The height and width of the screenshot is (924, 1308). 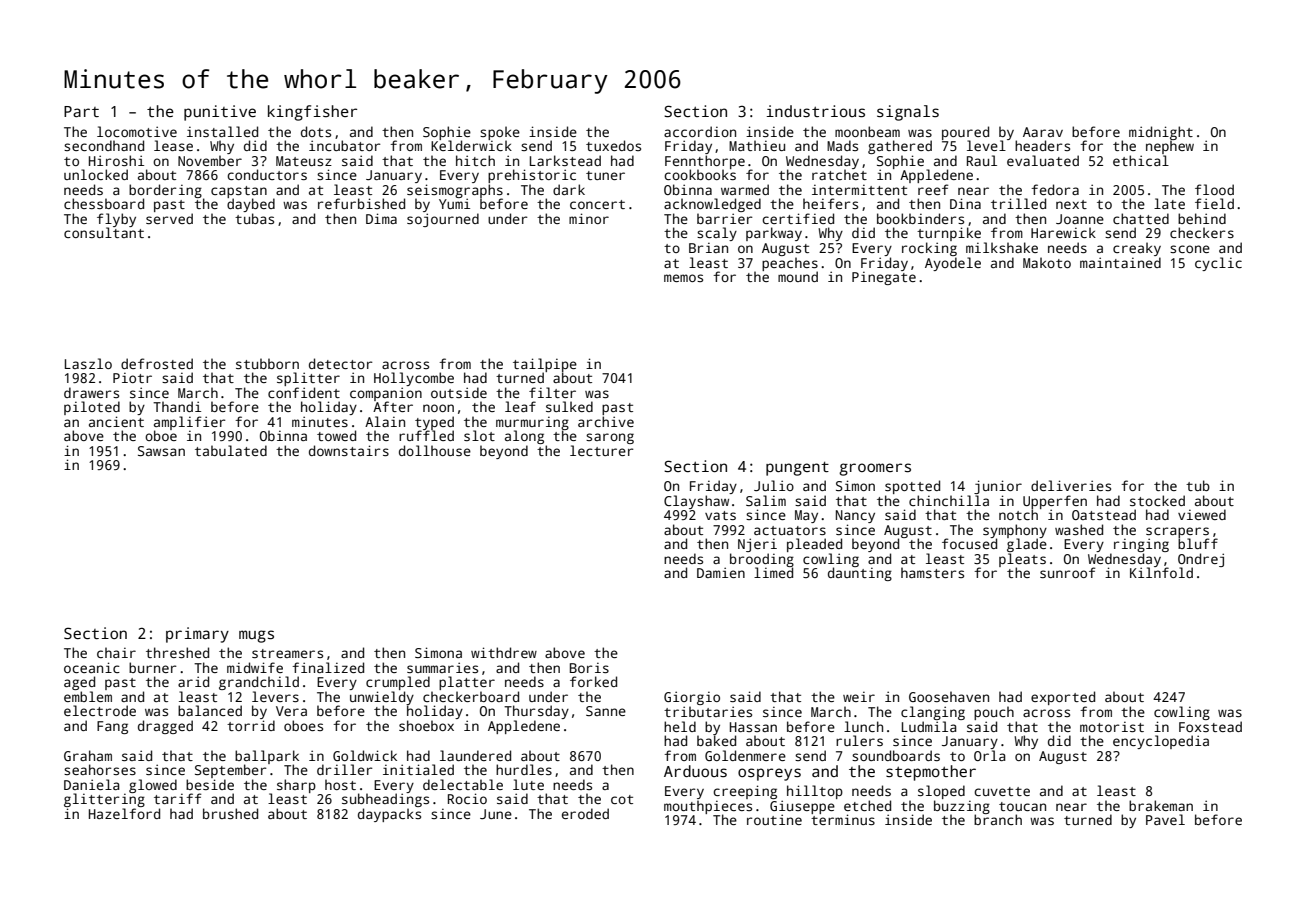 I want to click on Part, so click(x=81, y=111).
